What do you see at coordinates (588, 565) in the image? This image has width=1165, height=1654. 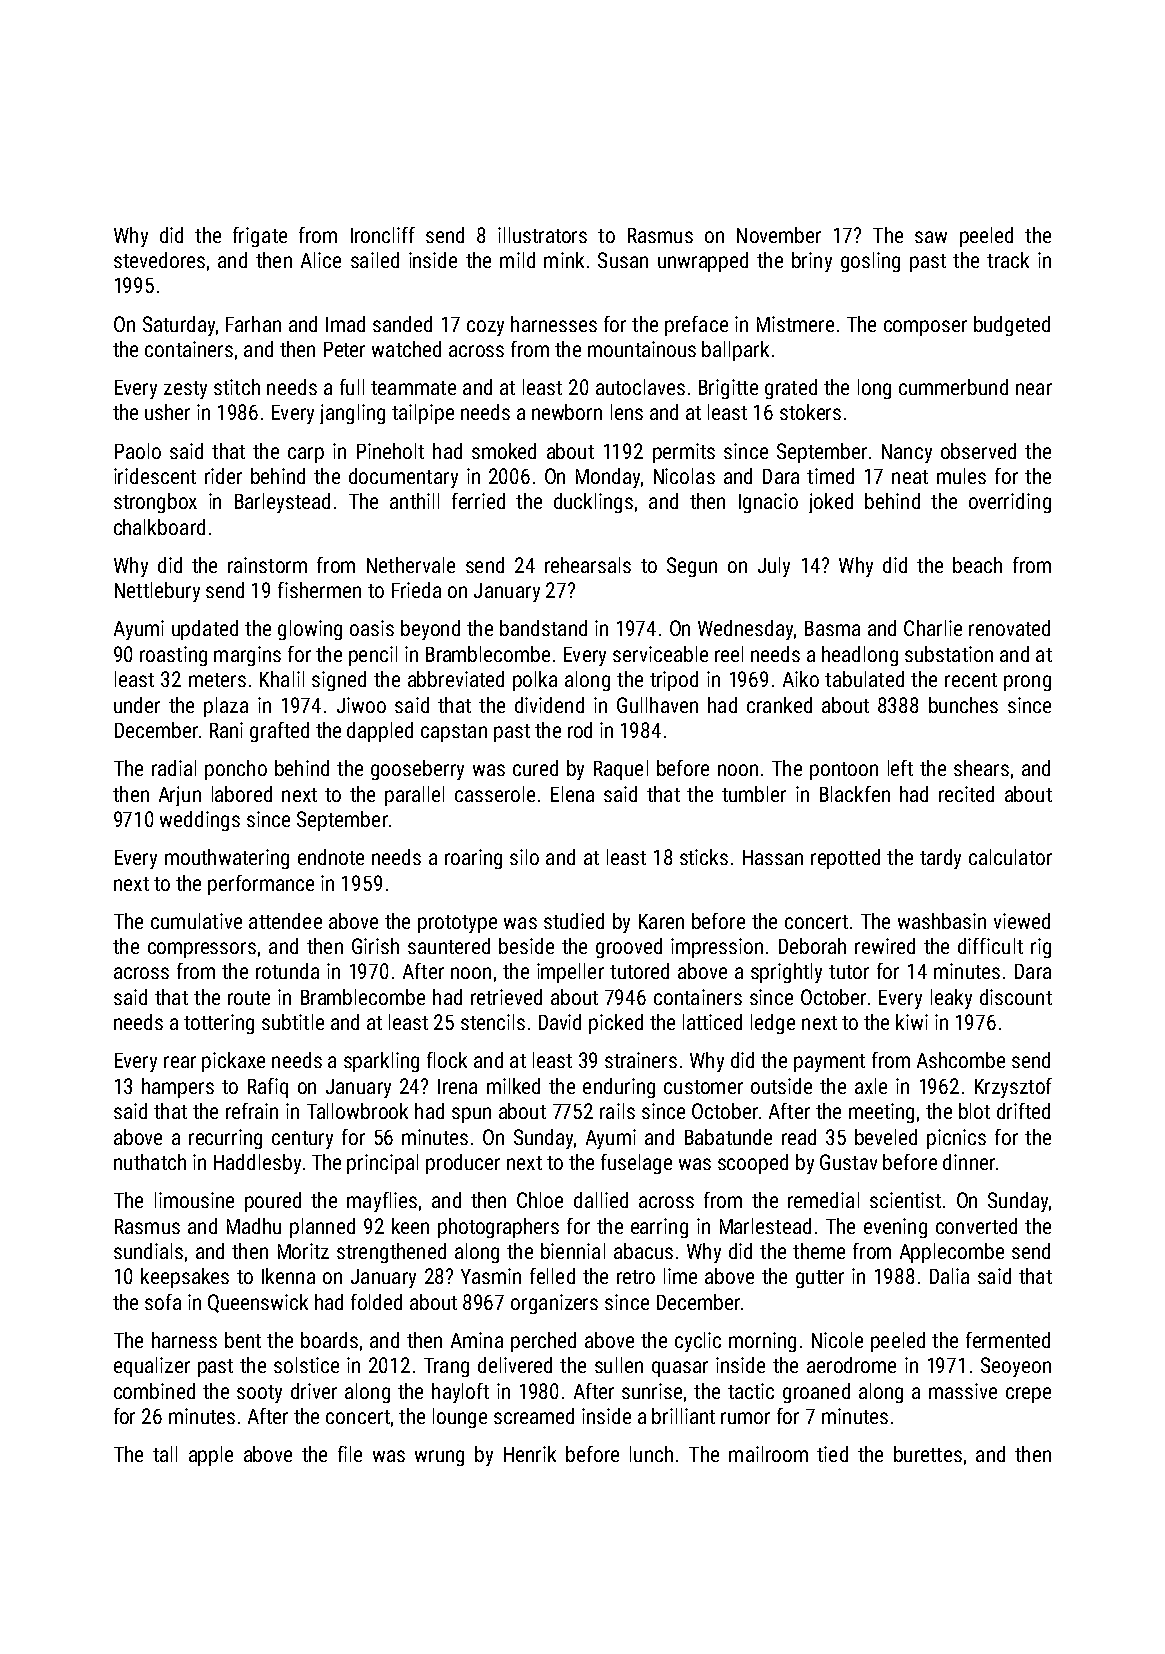 I see `rehearsals` at bounding box center [588, 565].
